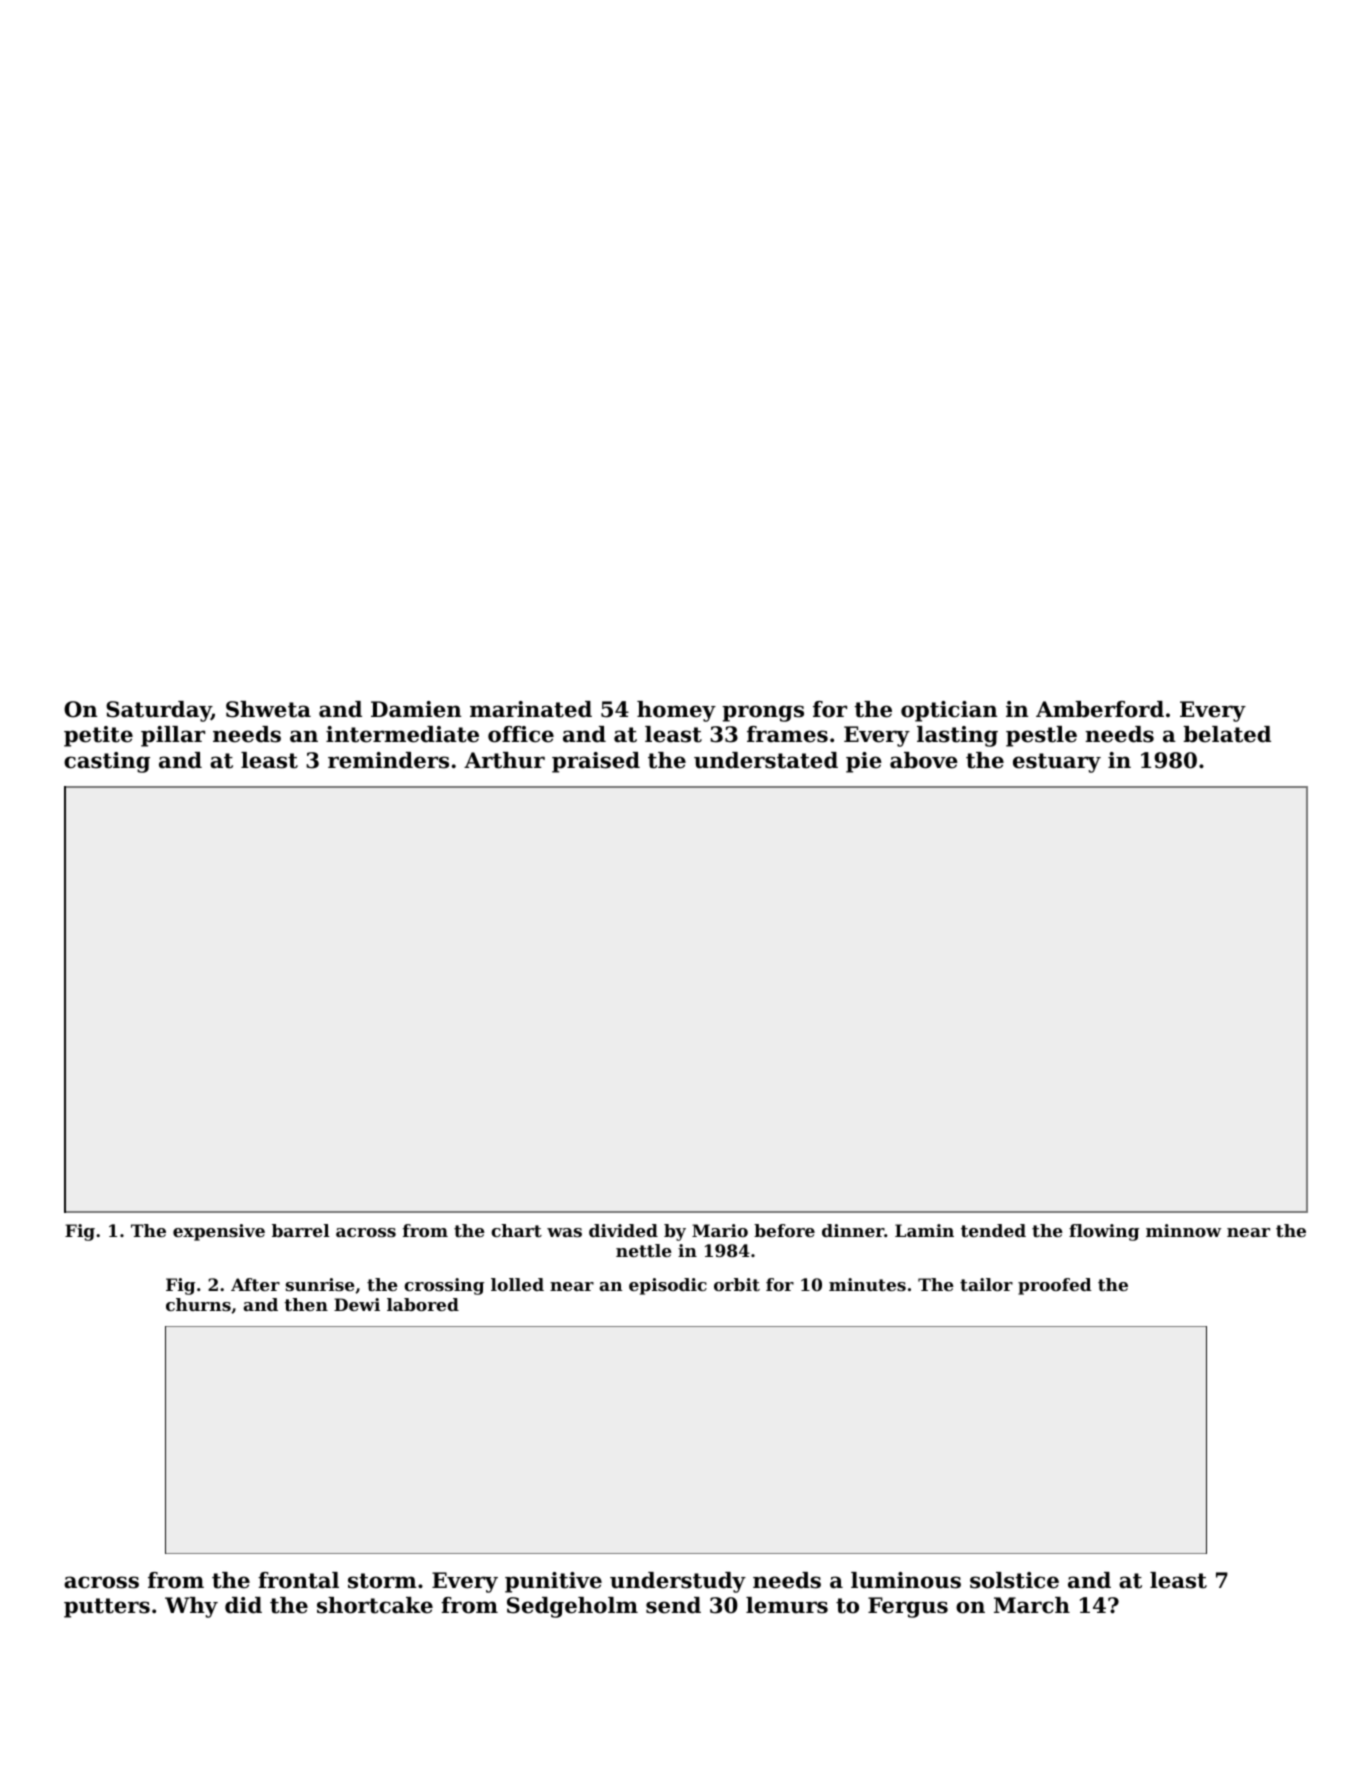 The height and width of the page is (1775, 1372). I want to click on proofed, so click(1055, 1286).
